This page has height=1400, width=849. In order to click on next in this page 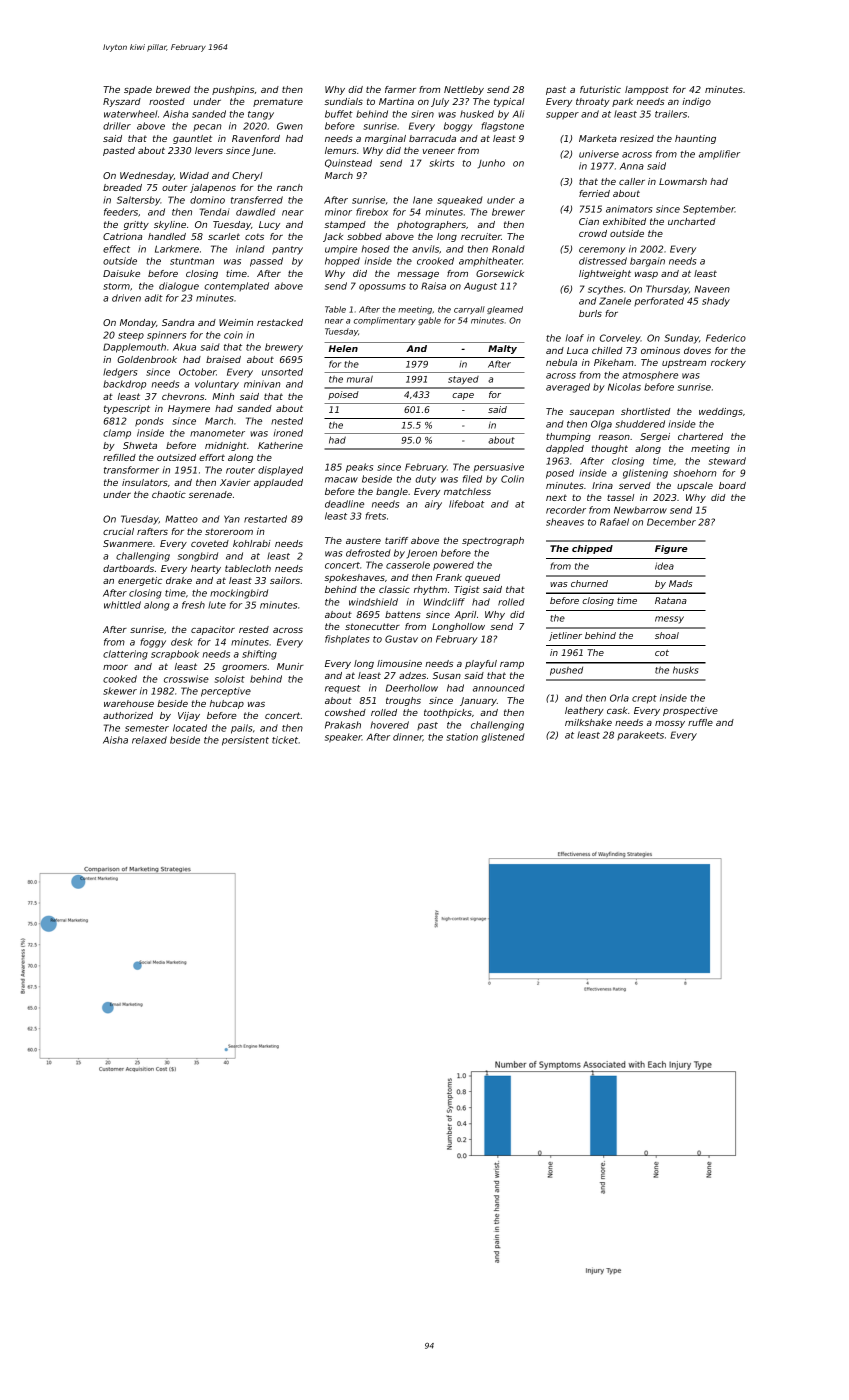, I will do `click(556, 497)`.
